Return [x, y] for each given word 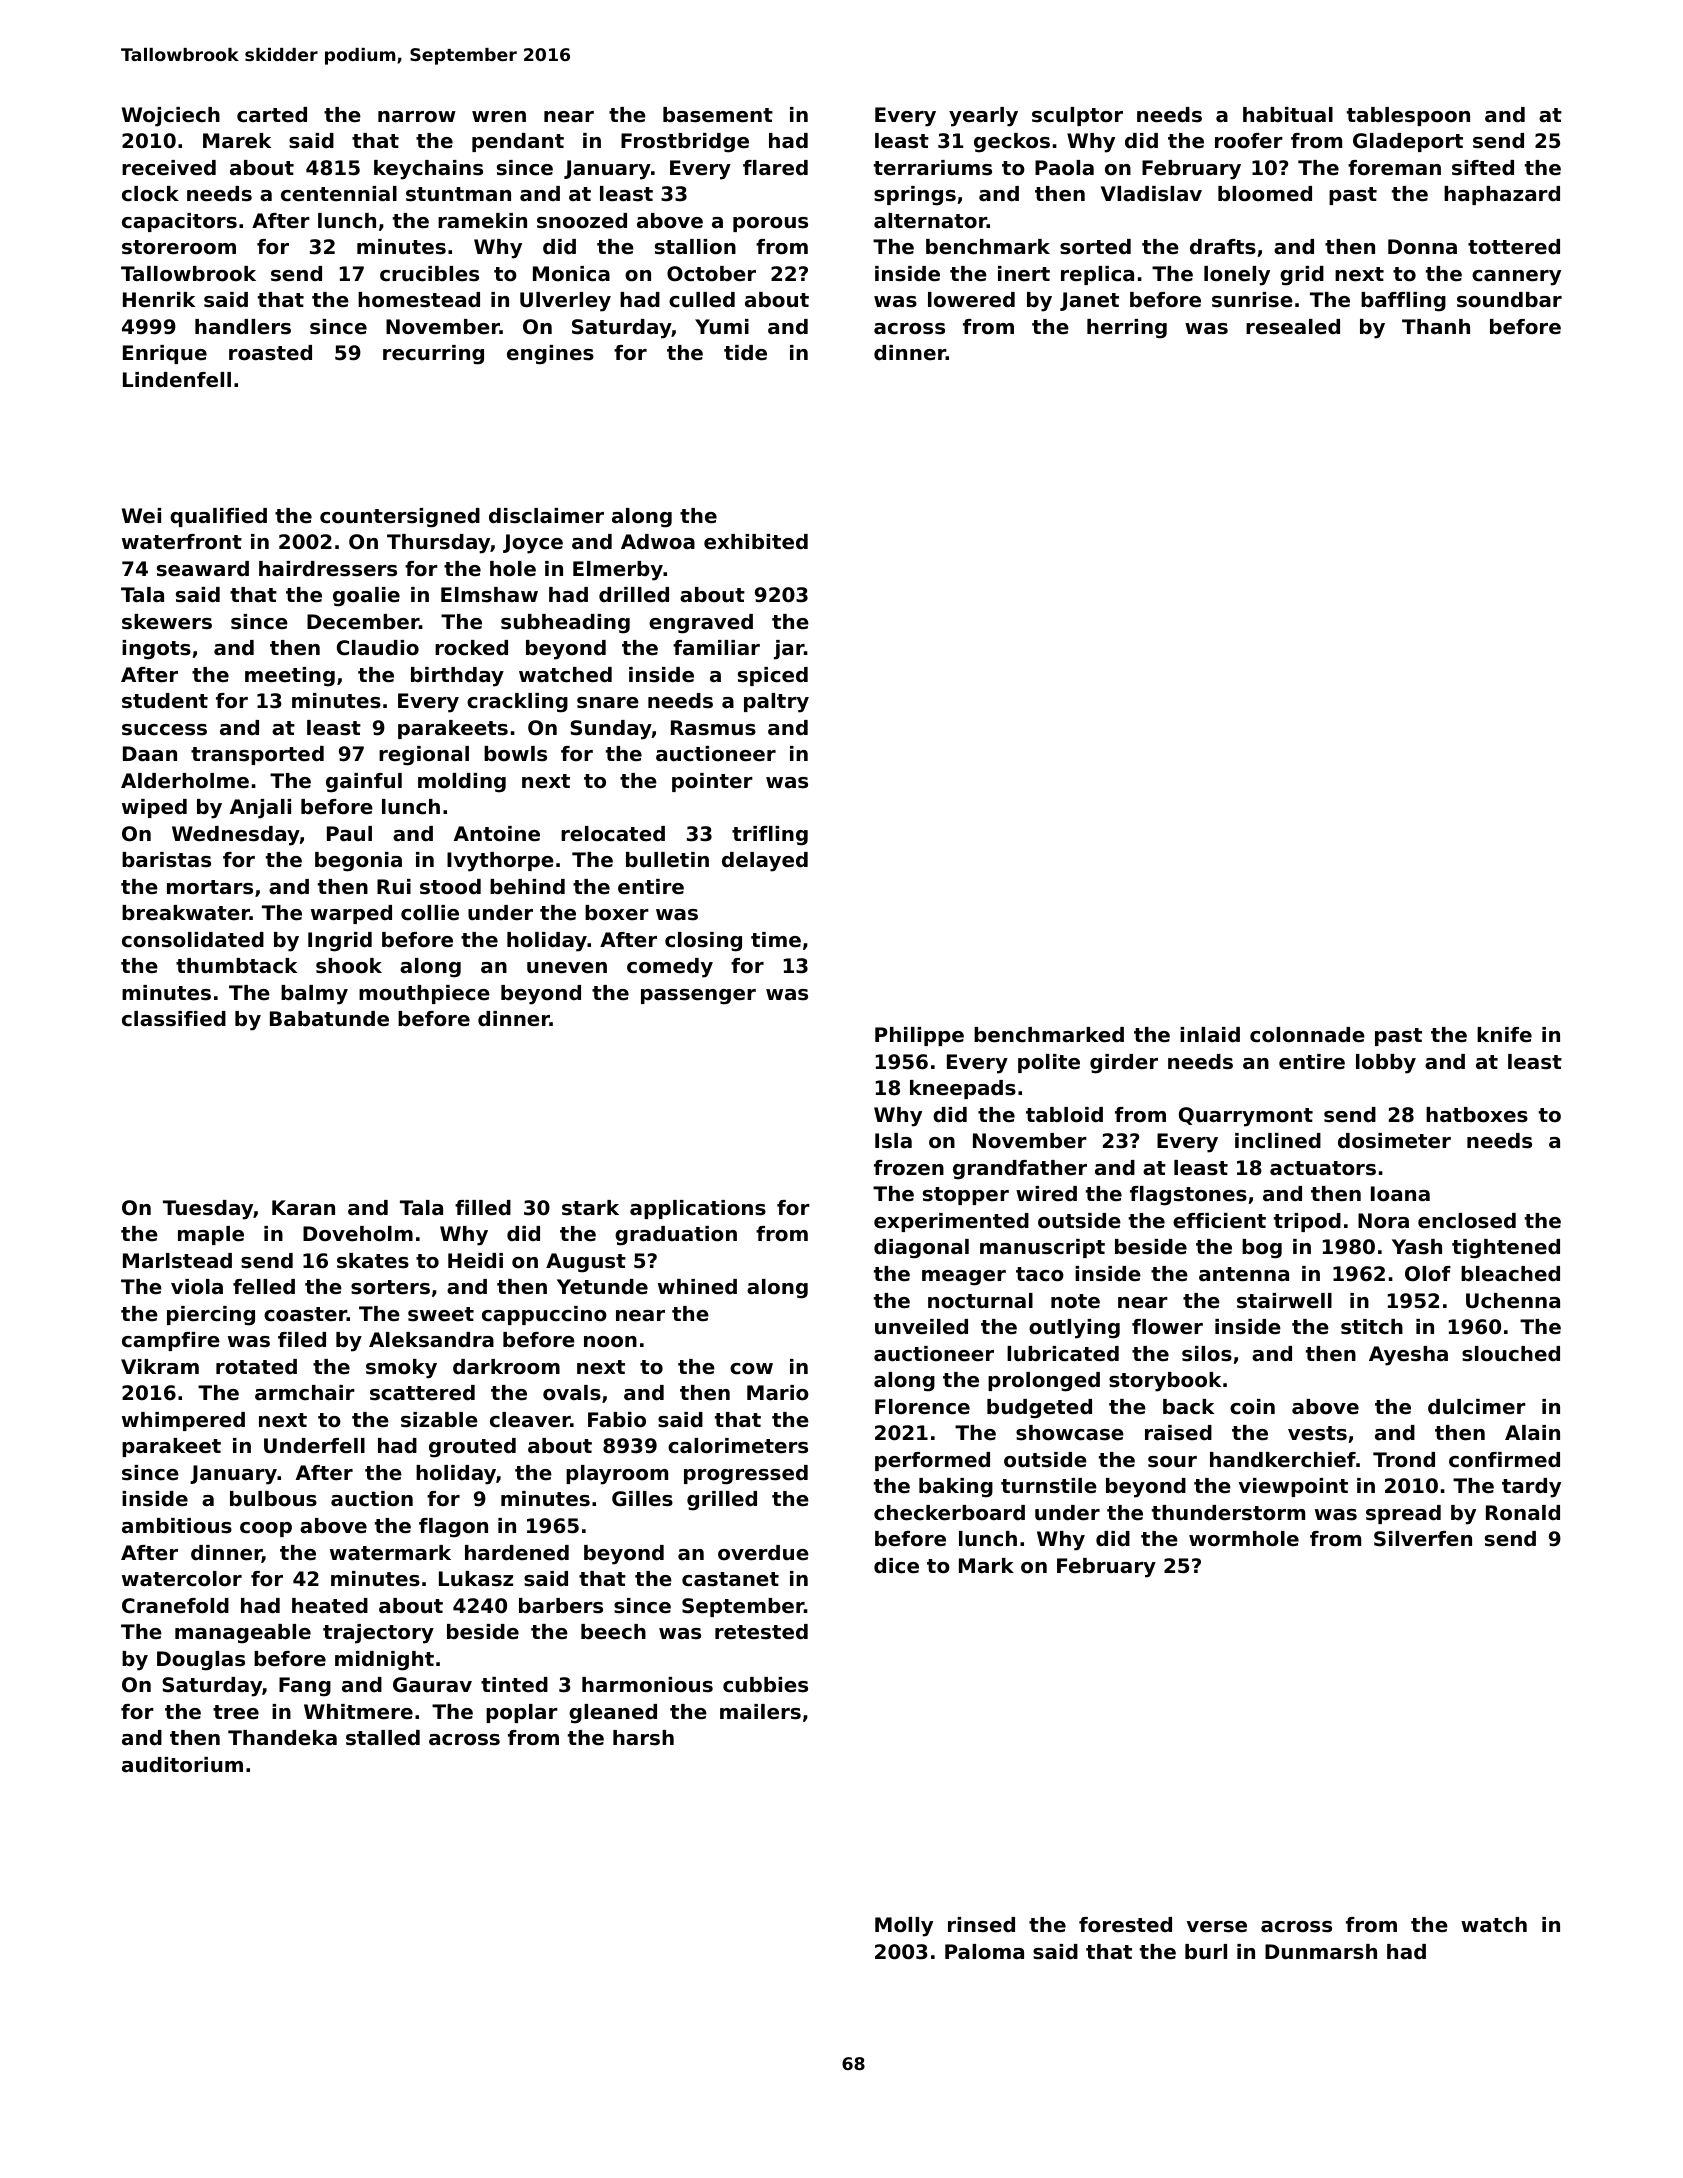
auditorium [182, 1765]
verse [1217, 1927]
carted [272, 115]
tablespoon [1408, 116]
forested [1125, 1925]
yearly [983, 117]
